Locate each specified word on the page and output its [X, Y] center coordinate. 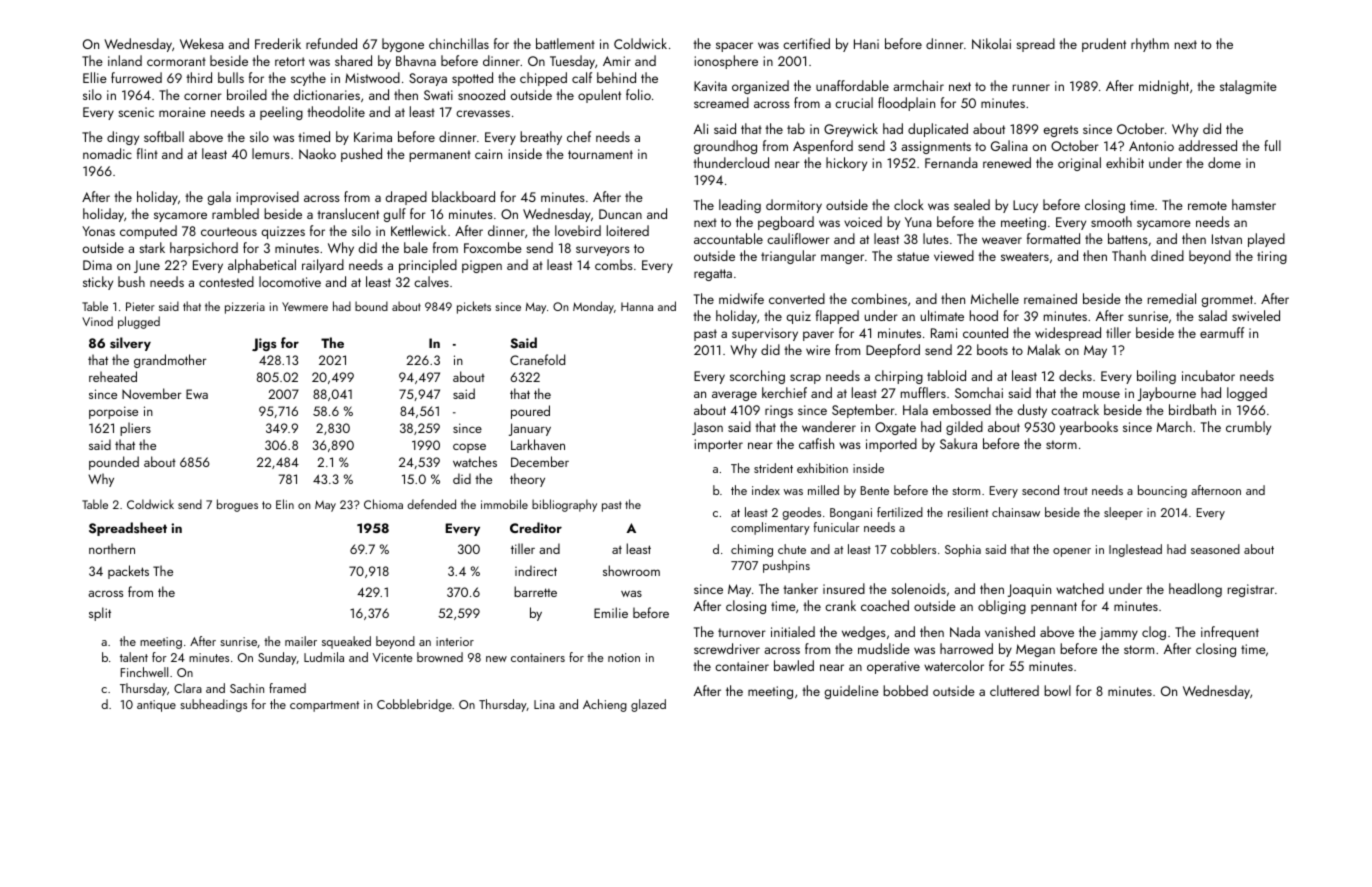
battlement [565, 43]
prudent [1104, 45]
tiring [1272, 257]
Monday [593, 307]
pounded [114, 463]
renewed [1007, 162]
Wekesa [202, 43]
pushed [361, 155]
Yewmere [305, 306]
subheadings [213, 705]
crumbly [1248, 428]
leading [740, 206]
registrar [1251, 590]
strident [773, 468]
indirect [536, 570]
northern [112, 548]
